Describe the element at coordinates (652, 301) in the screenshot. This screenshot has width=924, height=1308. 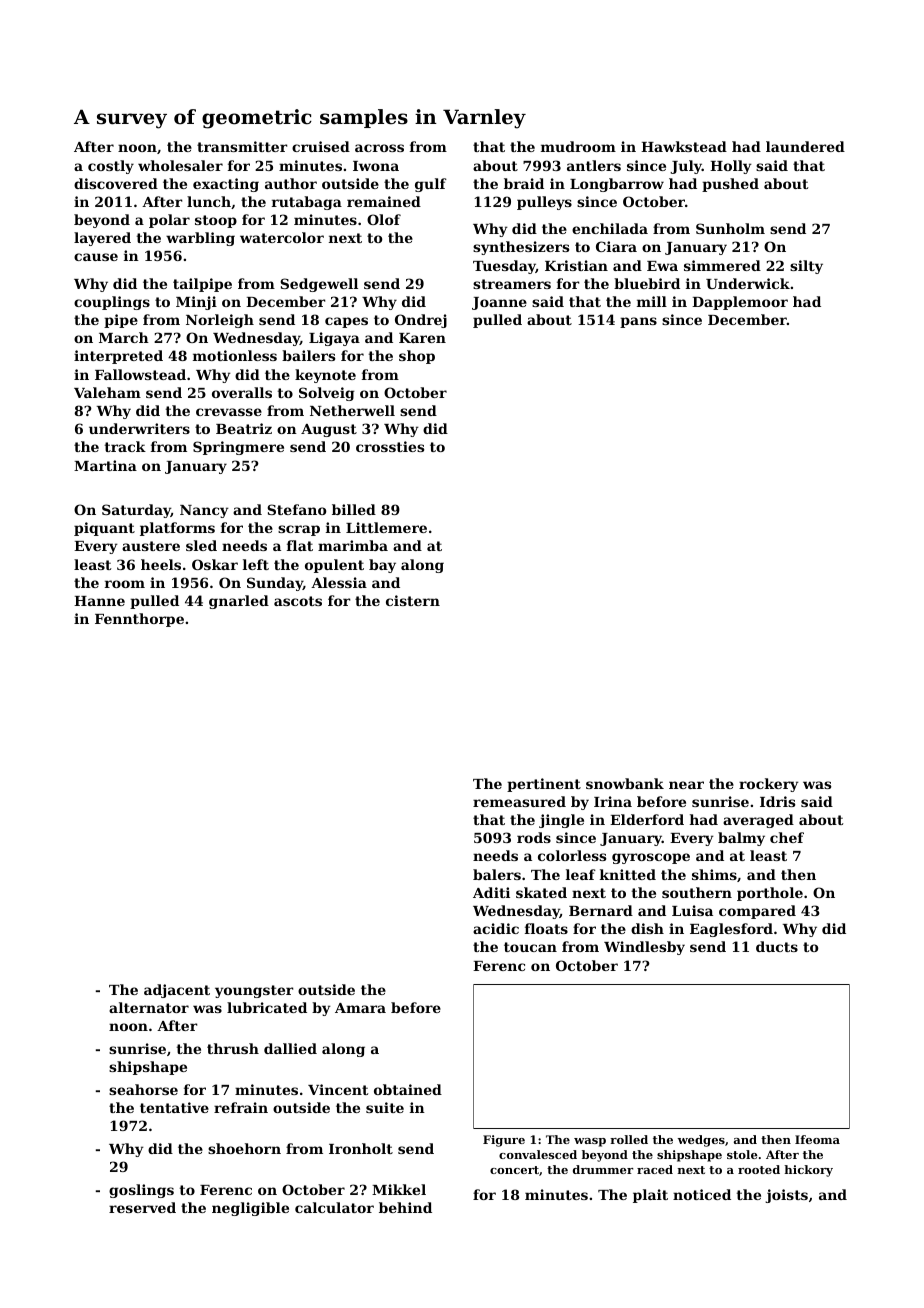
I see `mill` at that location.
